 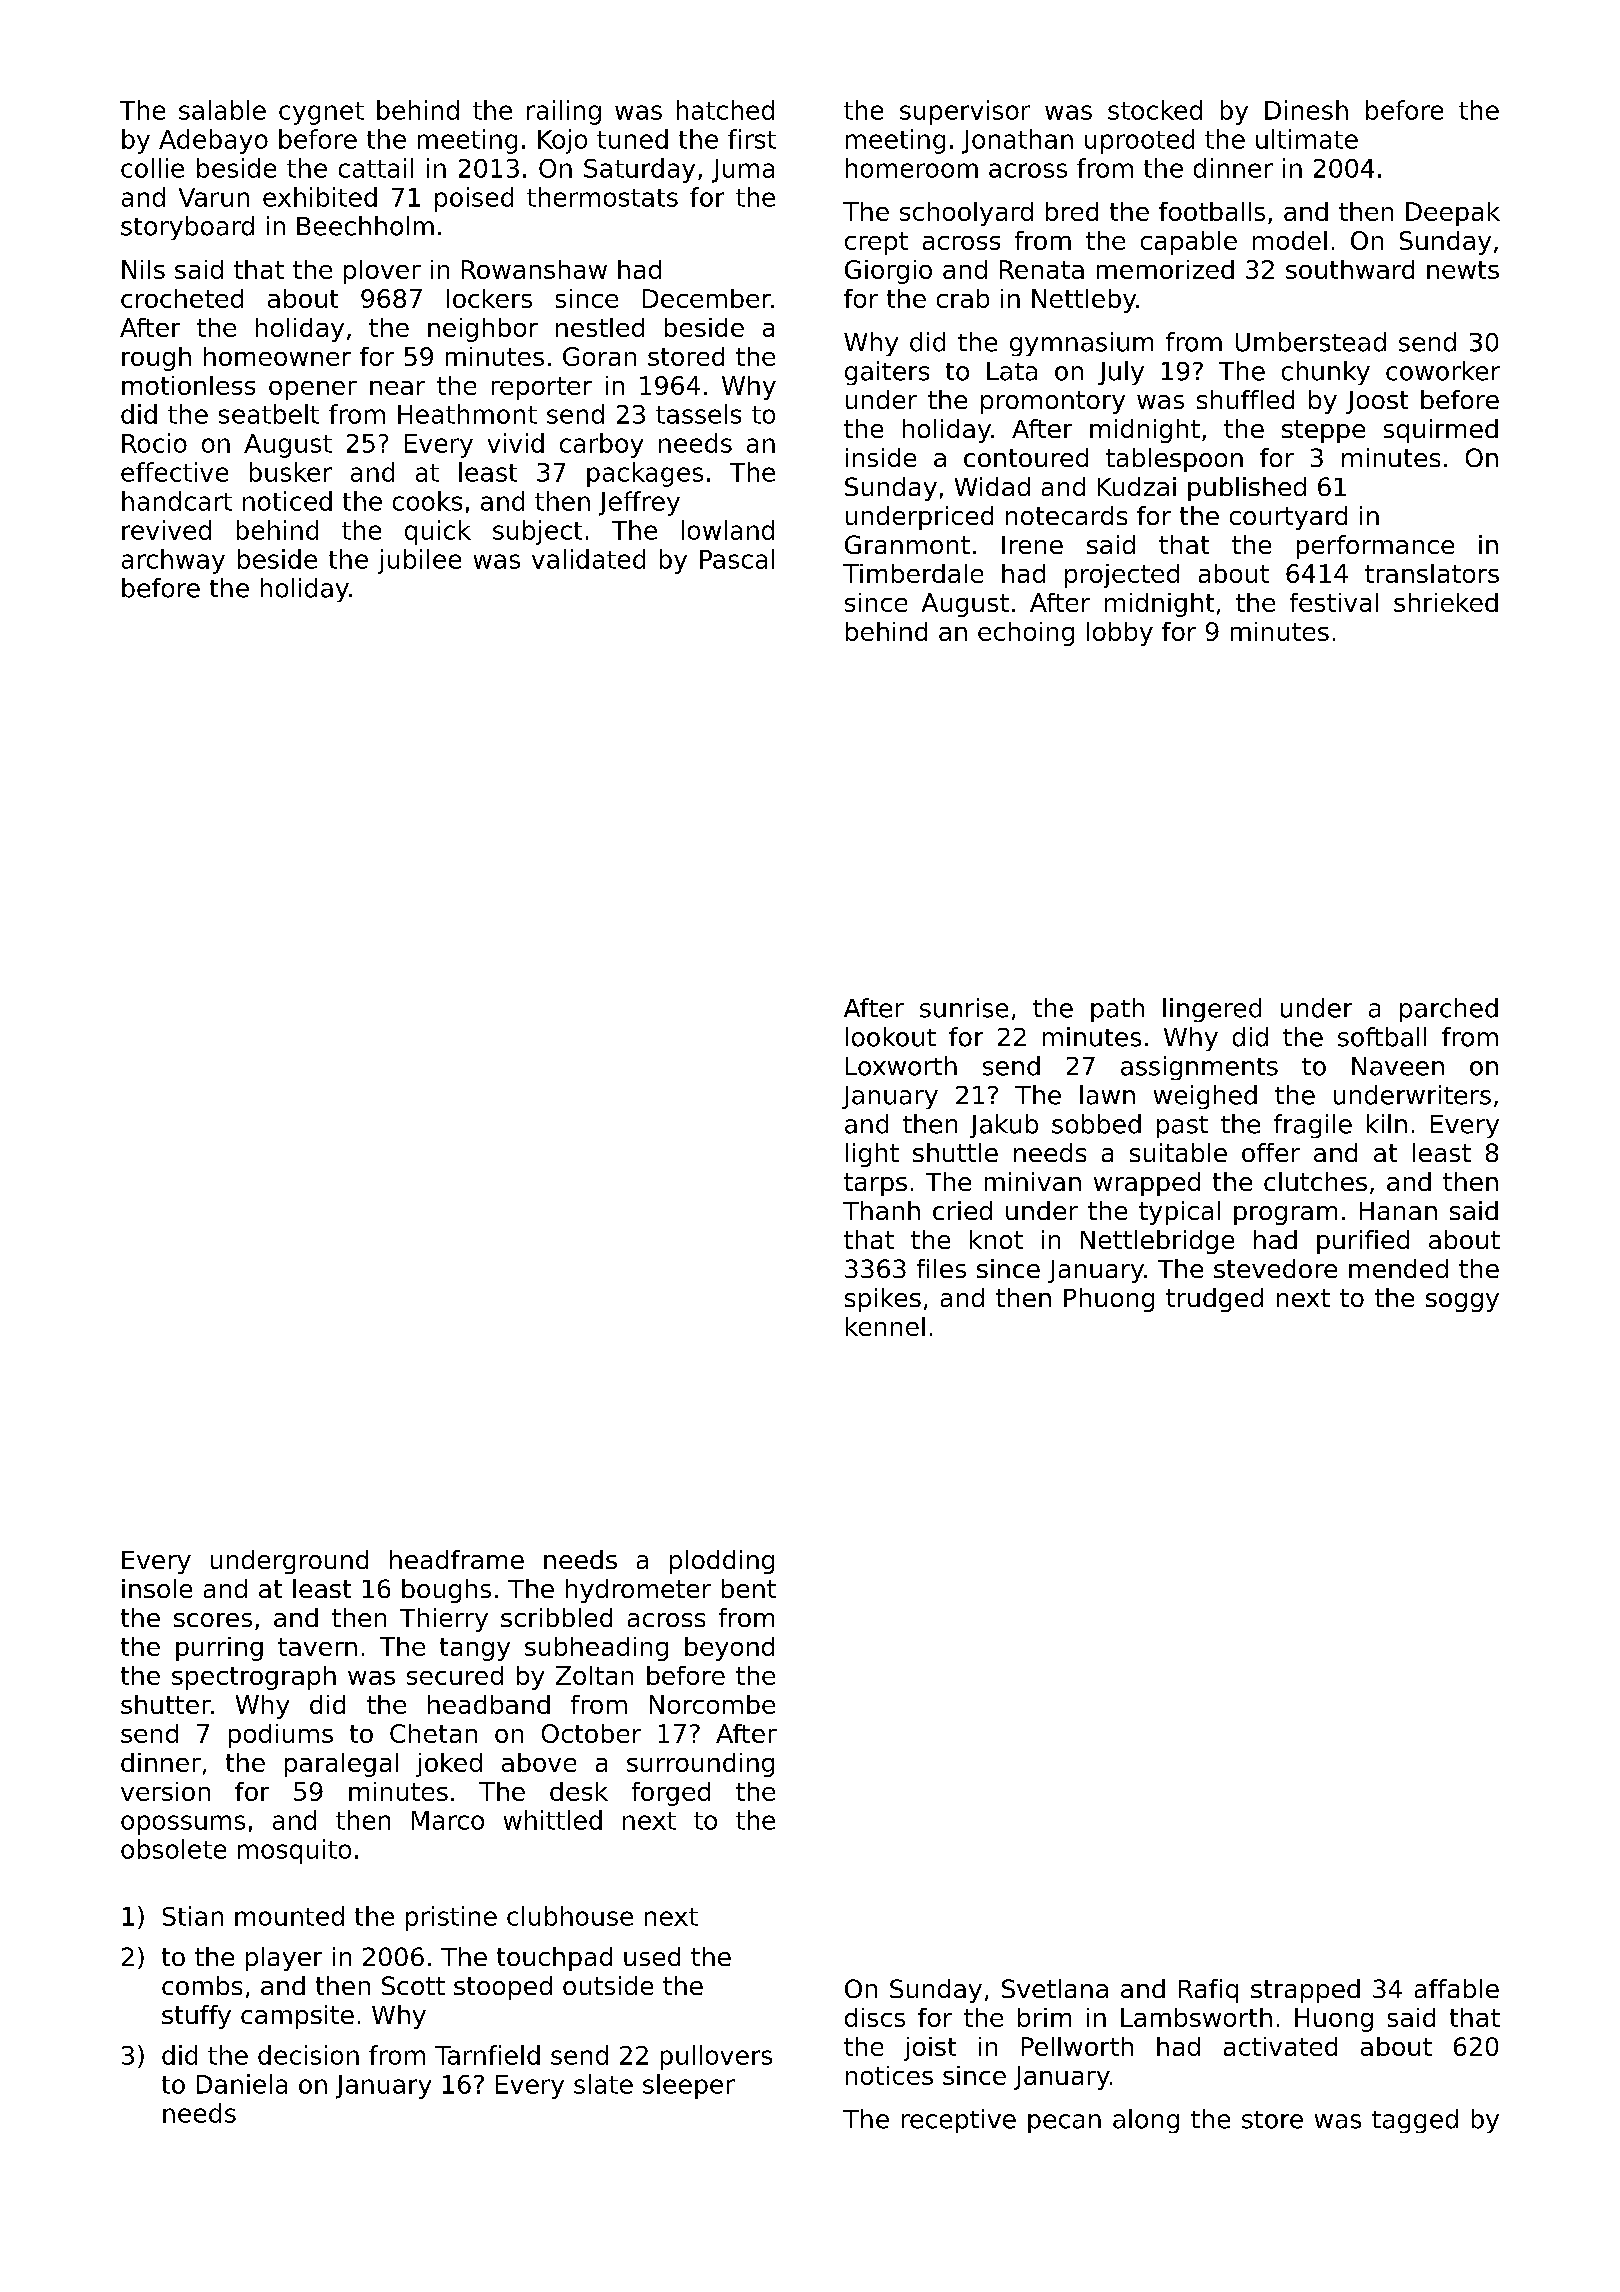 What do you see at coordinates (564, 112) in the document?
I see `railing` at bounding box center [564, 112].
